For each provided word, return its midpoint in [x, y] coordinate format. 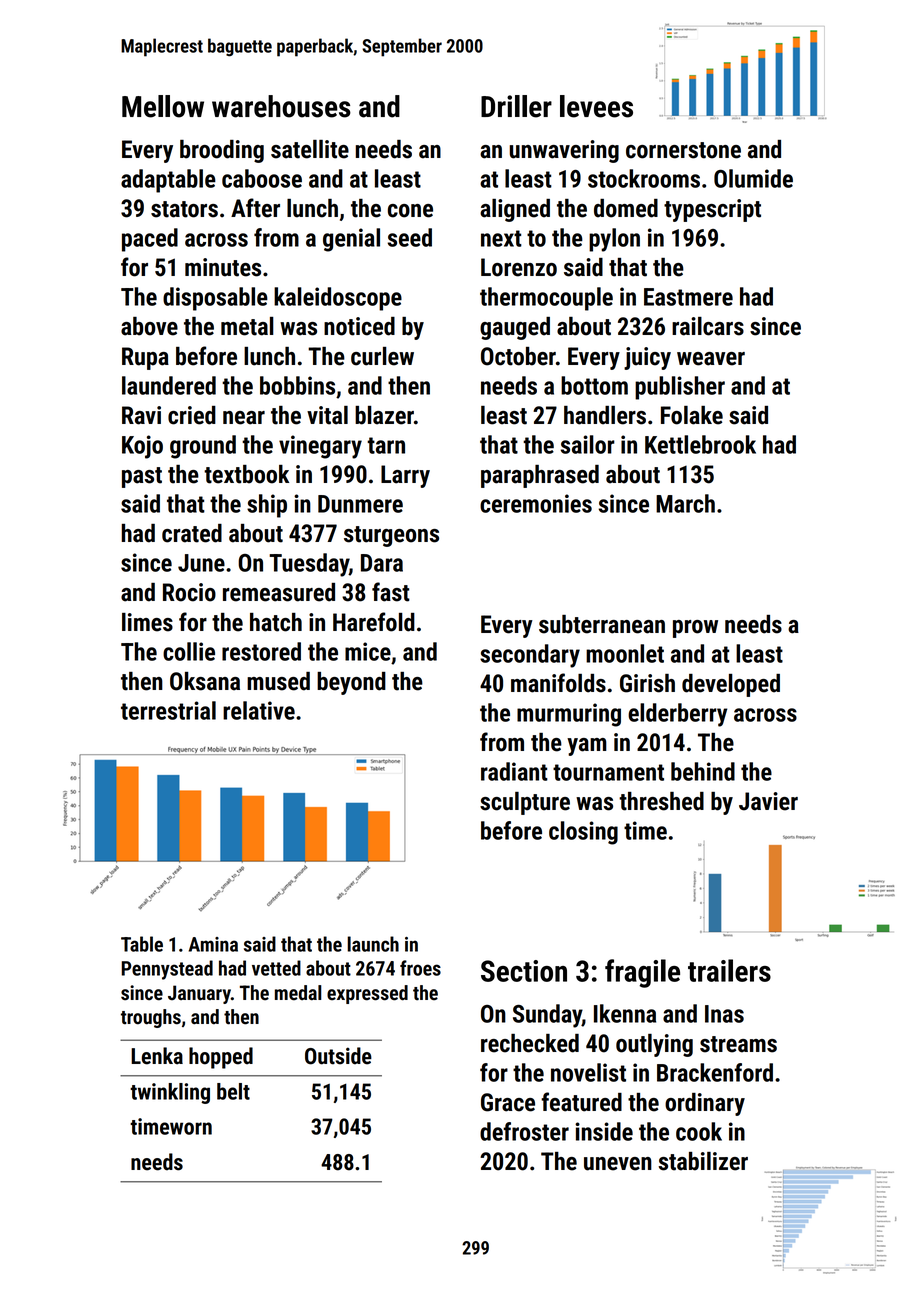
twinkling [170, 1093]
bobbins [297, 385]
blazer [384, 415]
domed [626, 208]
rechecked [530, 1043]
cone [410, 211]
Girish [647, 683]
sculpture [525, 803]
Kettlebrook [700, 444]
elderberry [677, 715]
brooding [222, 151]
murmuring [569, 715]
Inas [724, 1014]
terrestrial [168, 710]
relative [259, 710]
